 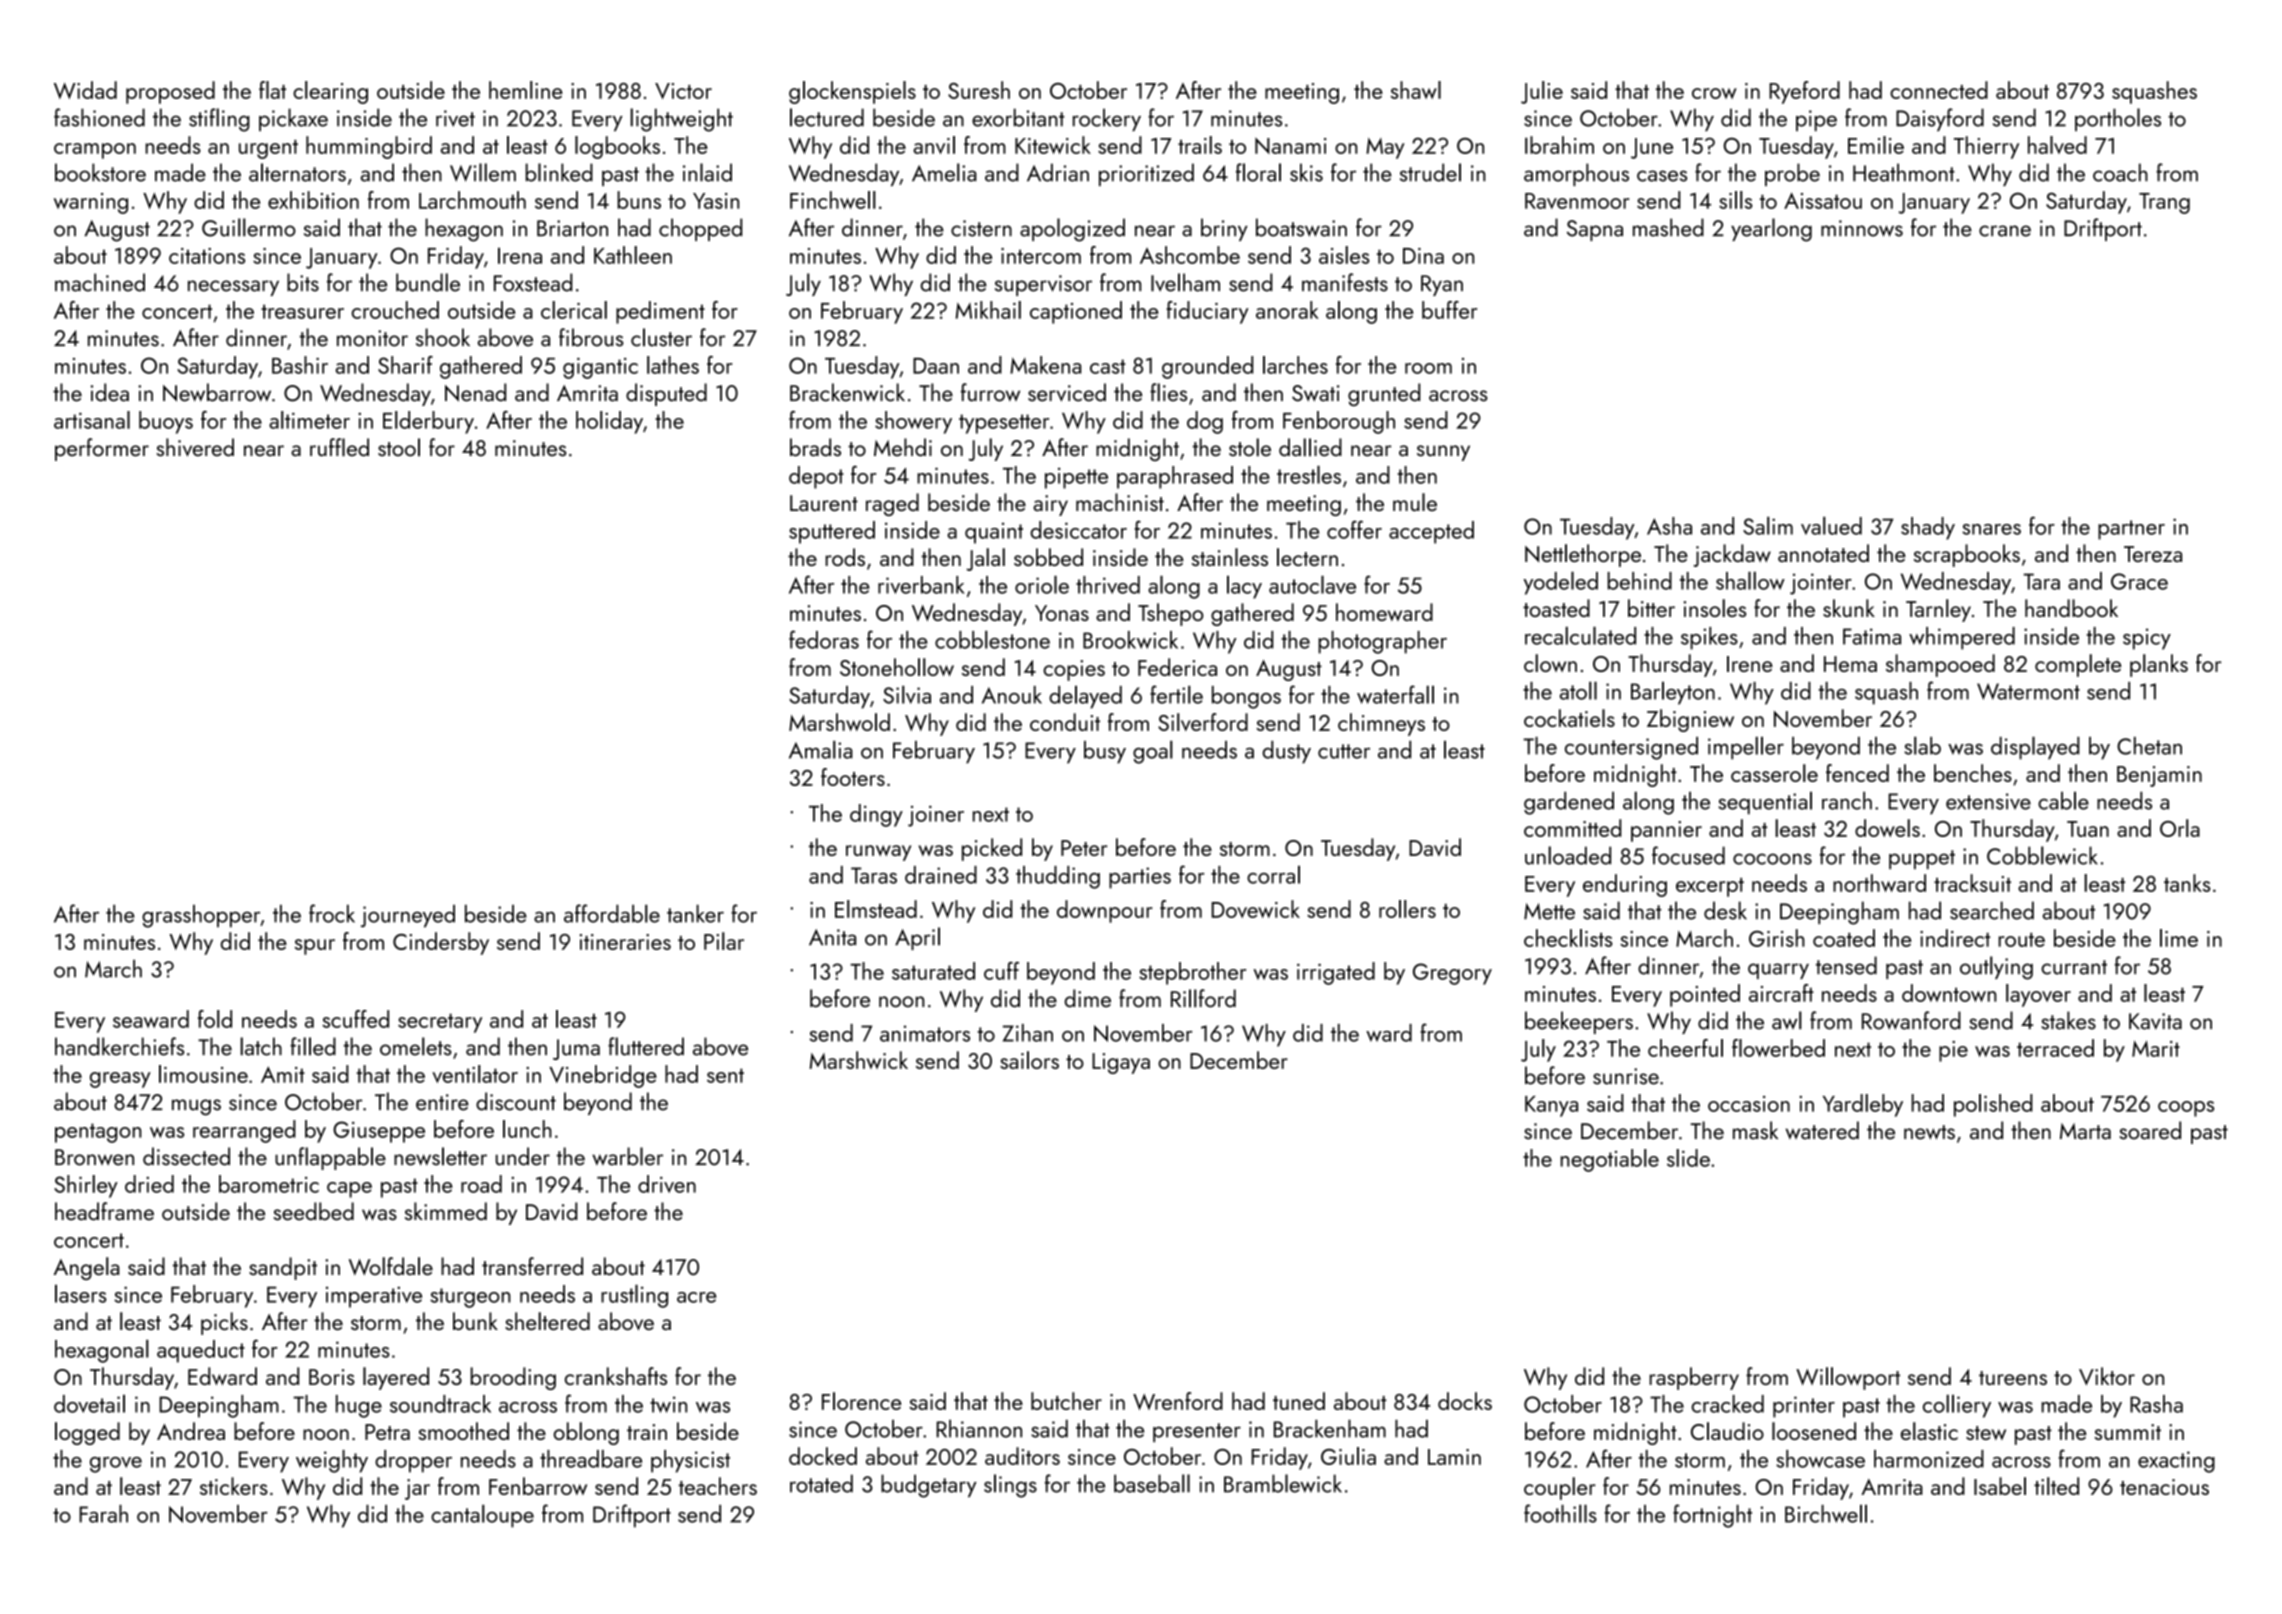 I want to click on connected, so click(x=1939, y=90).
